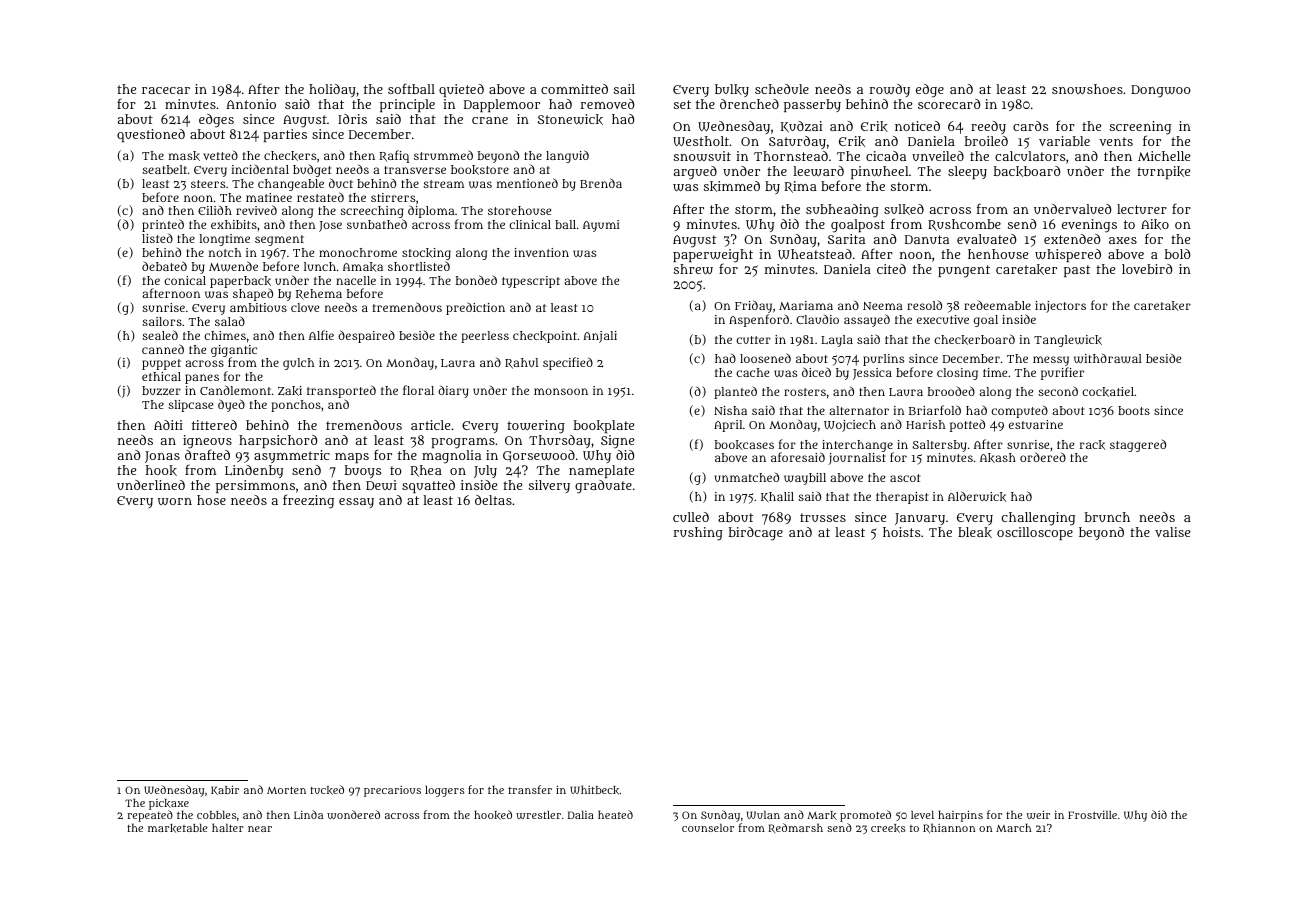 Image resolution: width=1308 pixels, height=924 pixels. I want to click on Nisha, so click(730, 410).
